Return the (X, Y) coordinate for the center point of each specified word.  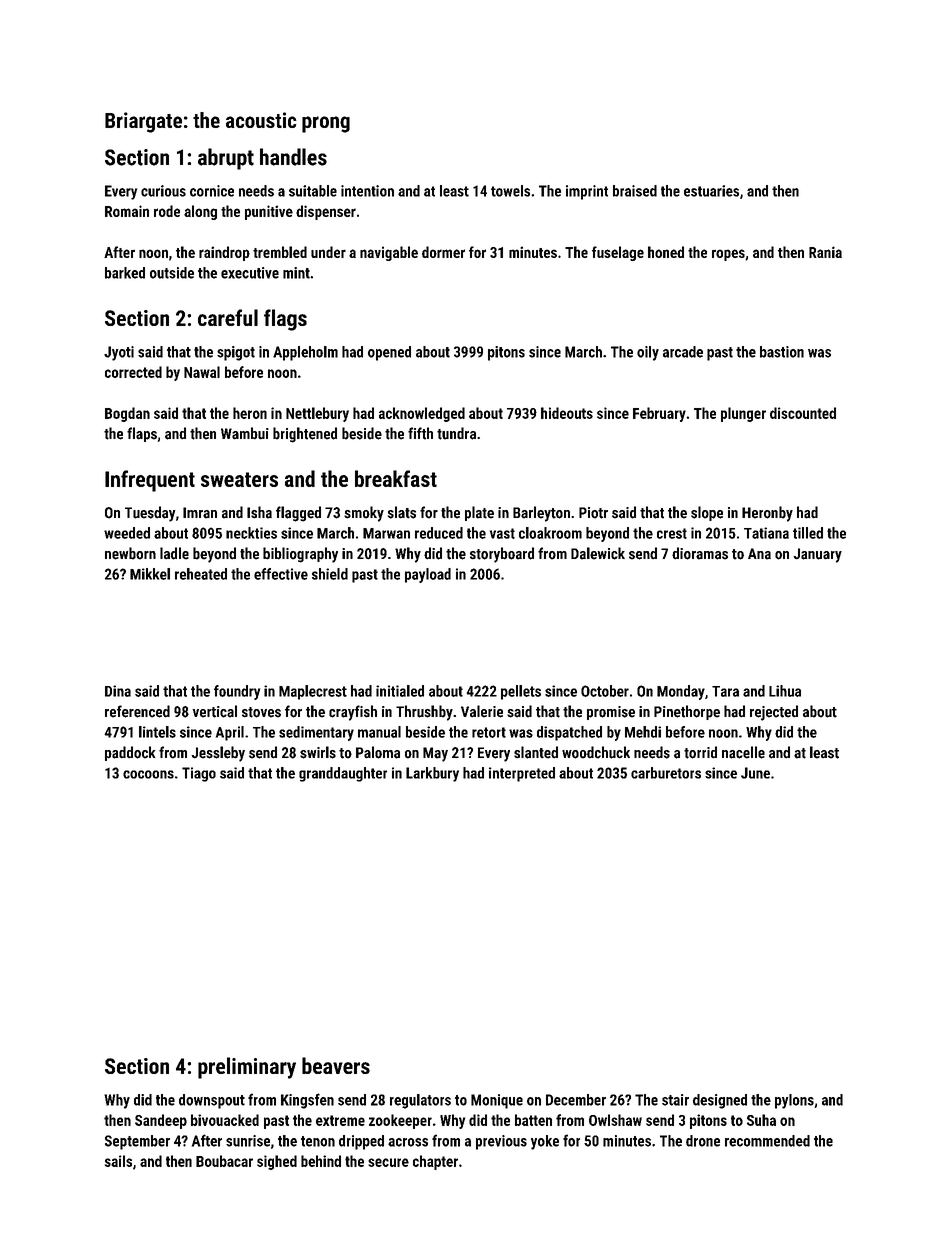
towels (510, 191)
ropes (728, 255)
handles (293, 157)
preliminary (247, 1068)
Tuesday (150, 514)
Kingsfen (307, 1101)
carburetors (666, 773)
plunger (743, 414)
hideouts (567, 413)
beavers (336, 1065)
